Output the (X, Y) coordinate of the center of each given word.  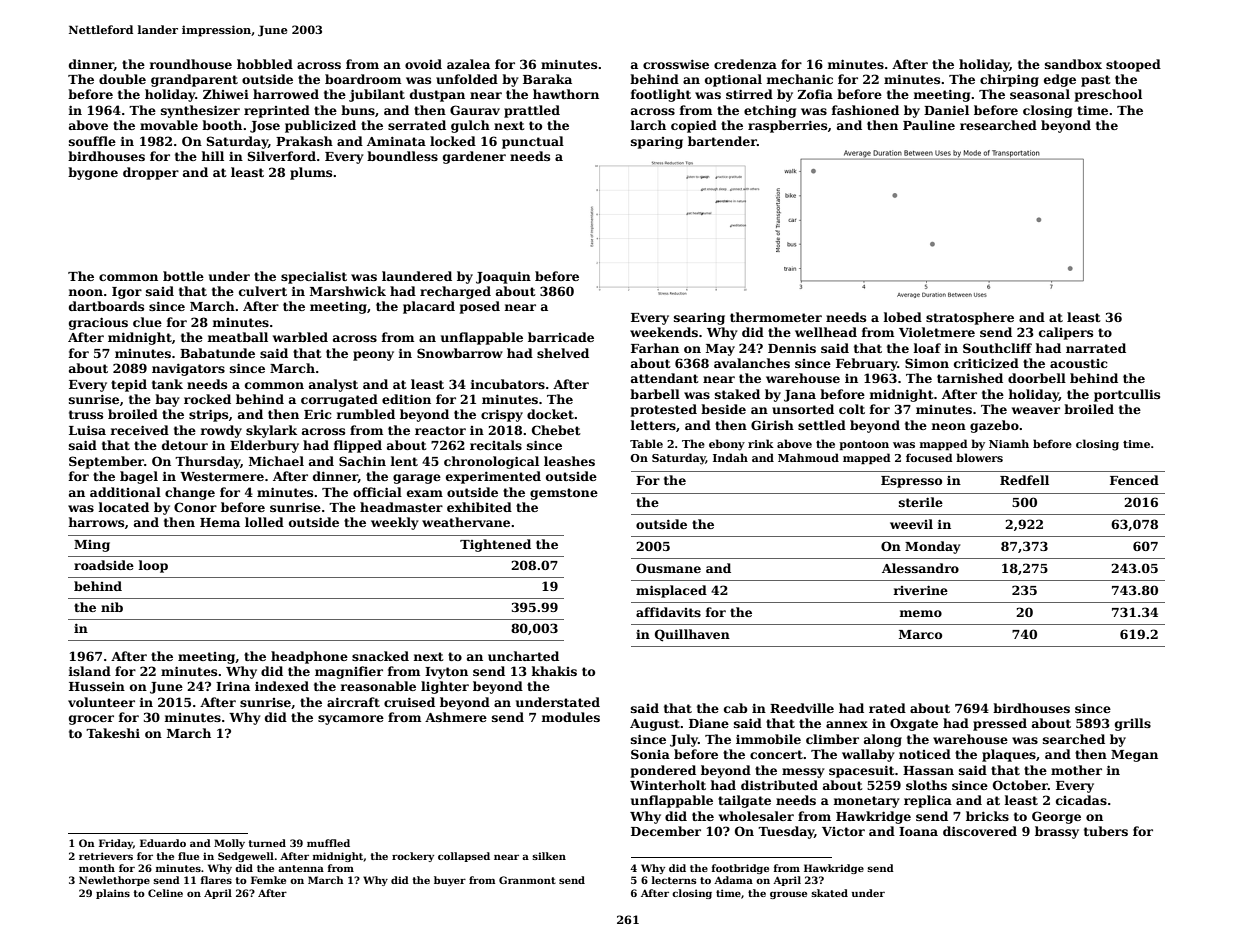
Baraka (547, 79)
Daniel (946, 110)
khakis (554, 671)
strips (208, 415)
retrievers (106, 856)
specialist (314, 277)
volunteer (101, 702)
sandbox (1073, 64)
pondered (663, 771)
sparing (657, 143)
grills (1133, 724)
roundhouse (191, 64)
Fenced (1134, 480)
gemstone (564, 494)
